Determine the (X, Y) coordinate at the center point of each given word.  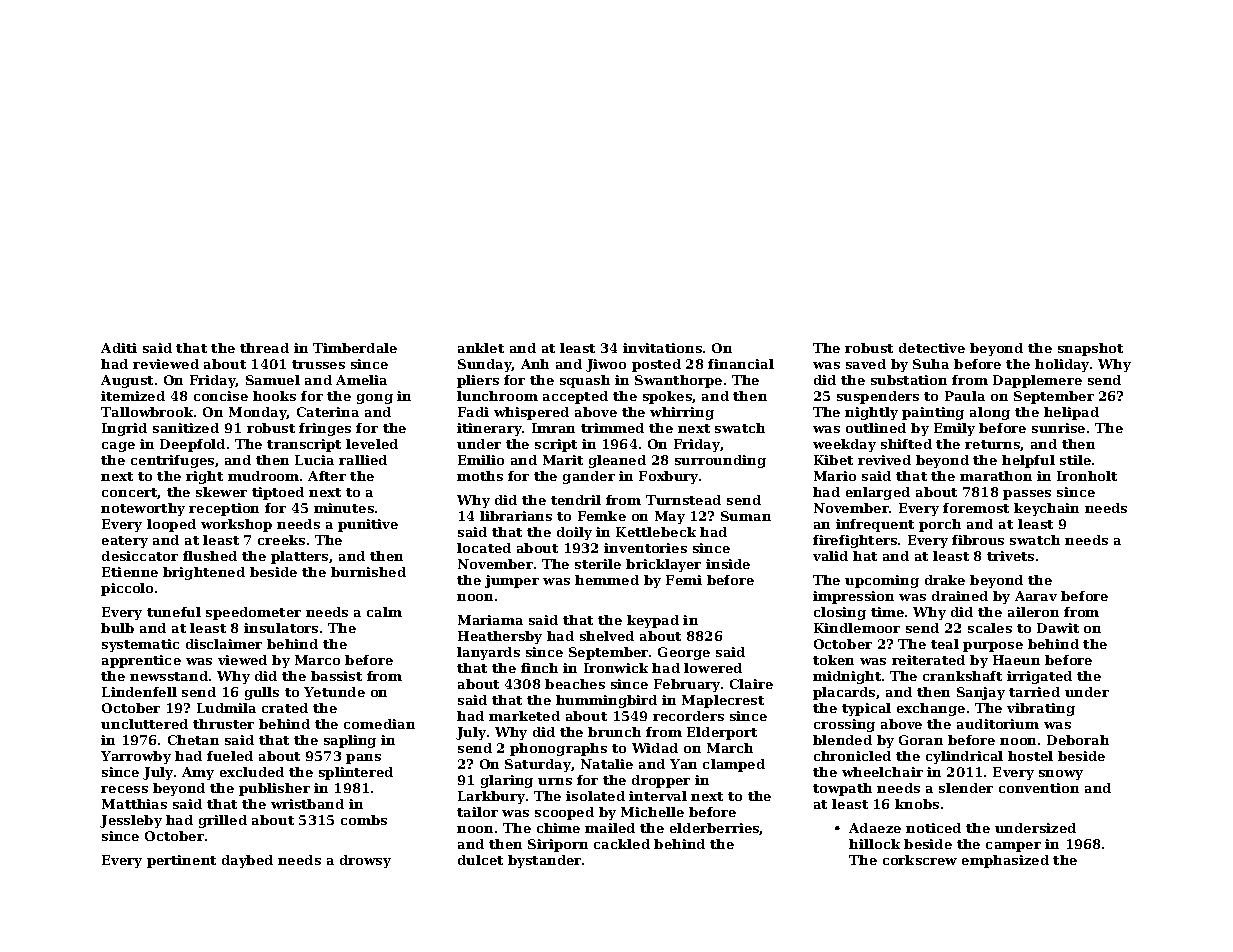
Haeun (1016, 660)
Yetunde (334, 692)
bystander (545, 861)
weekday (844, 445)
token (833, 660)
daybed (247, 861)
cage (118, 447)
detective (932, 348)
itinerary (490, 429)
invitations (662, 348)
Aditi (119, 348)
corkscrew (920, 860)
